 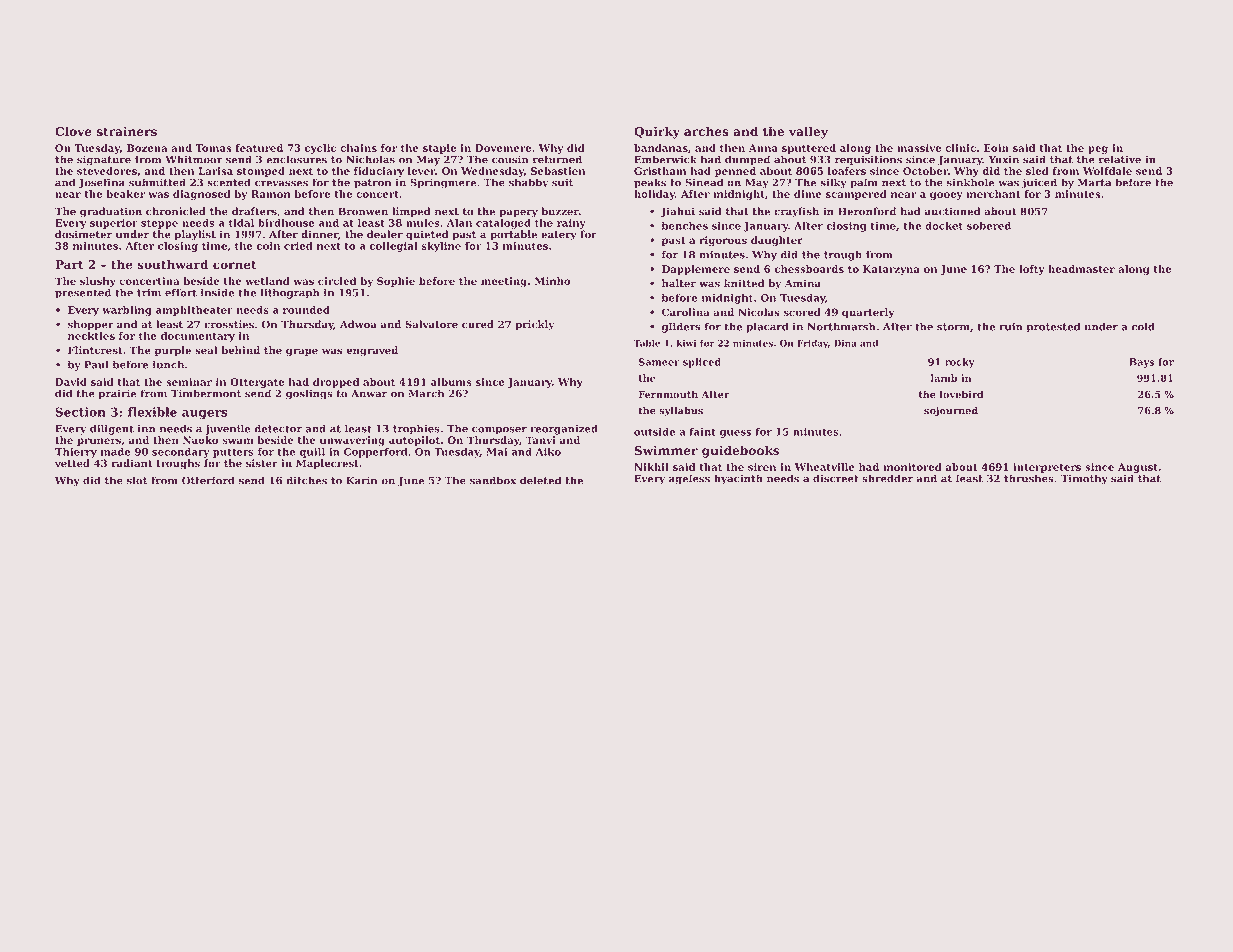 I want to click on quarterly, so click(x=868, y=313).
